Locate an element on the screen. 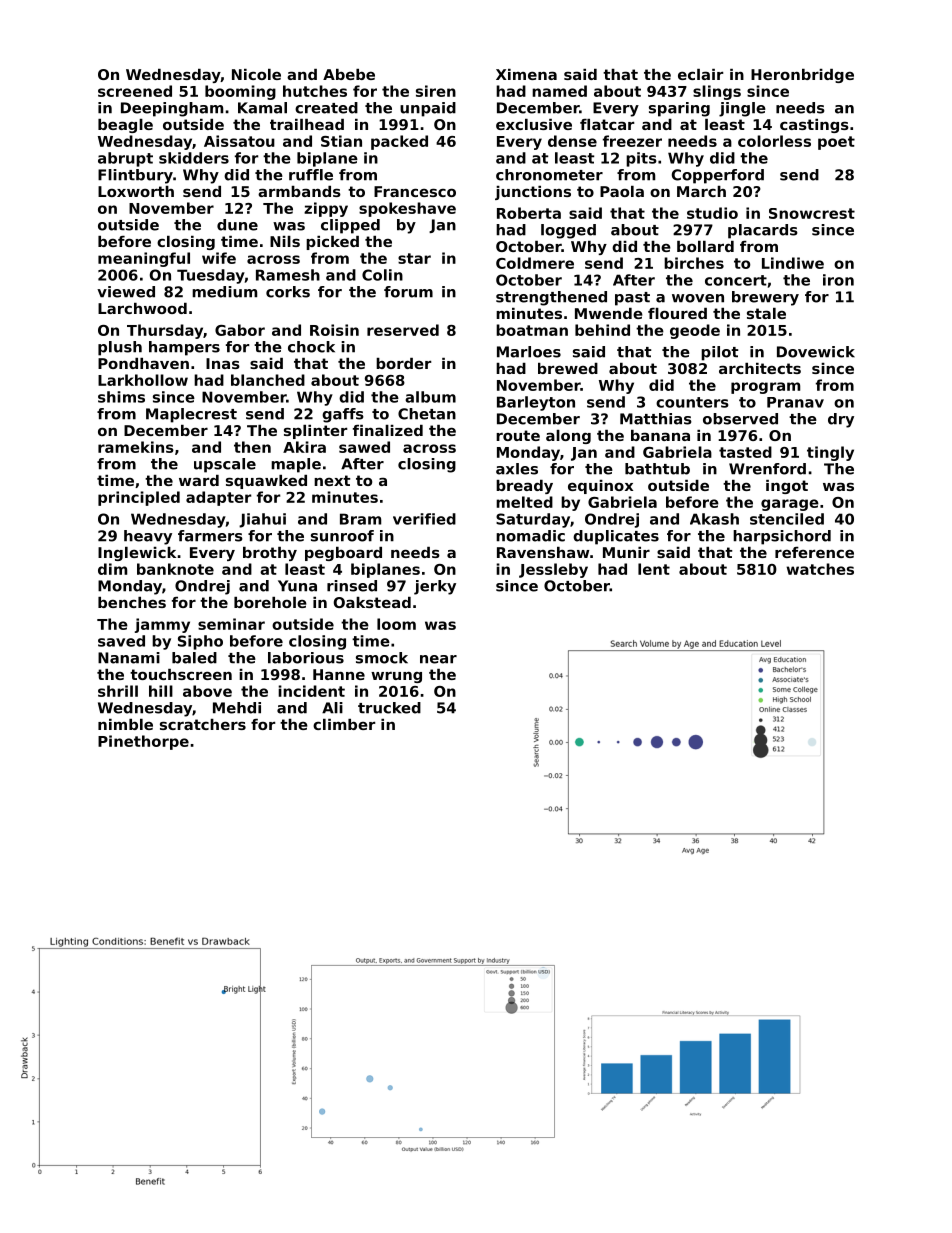  Pinethorpe is located at coordinates (143, 742).
